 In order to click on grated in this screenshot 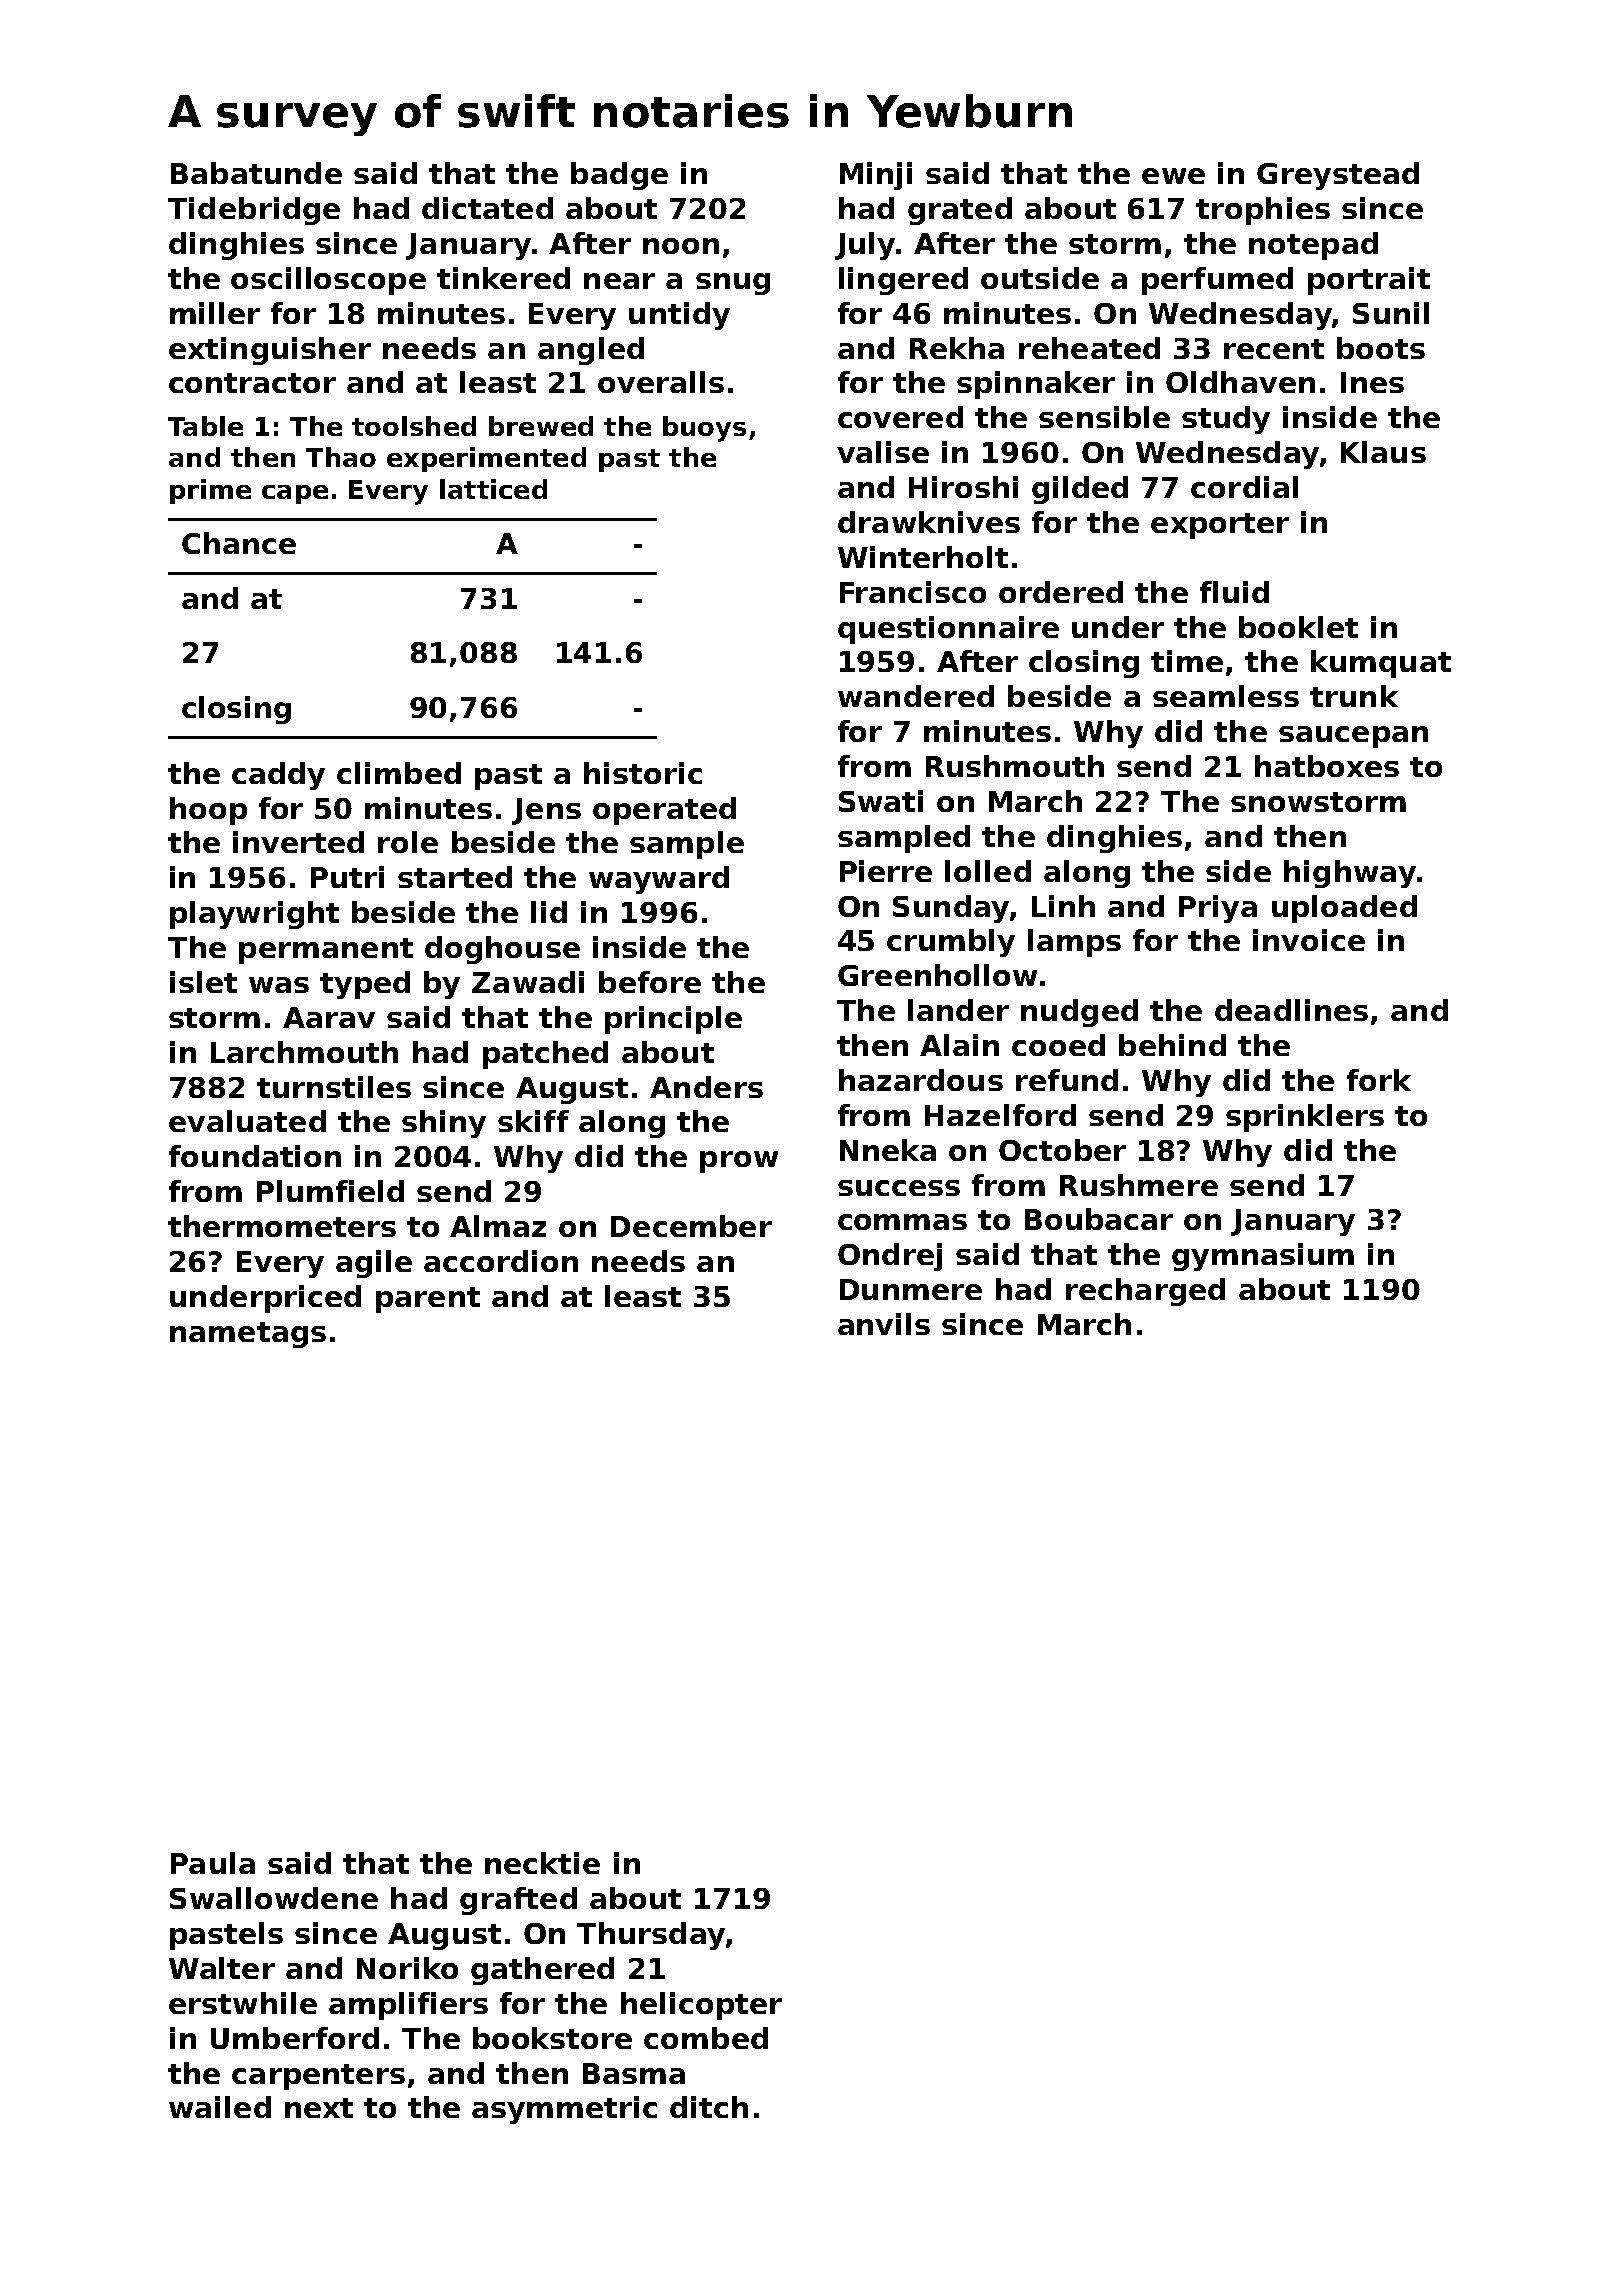, I will do `click(960, 211)`.
